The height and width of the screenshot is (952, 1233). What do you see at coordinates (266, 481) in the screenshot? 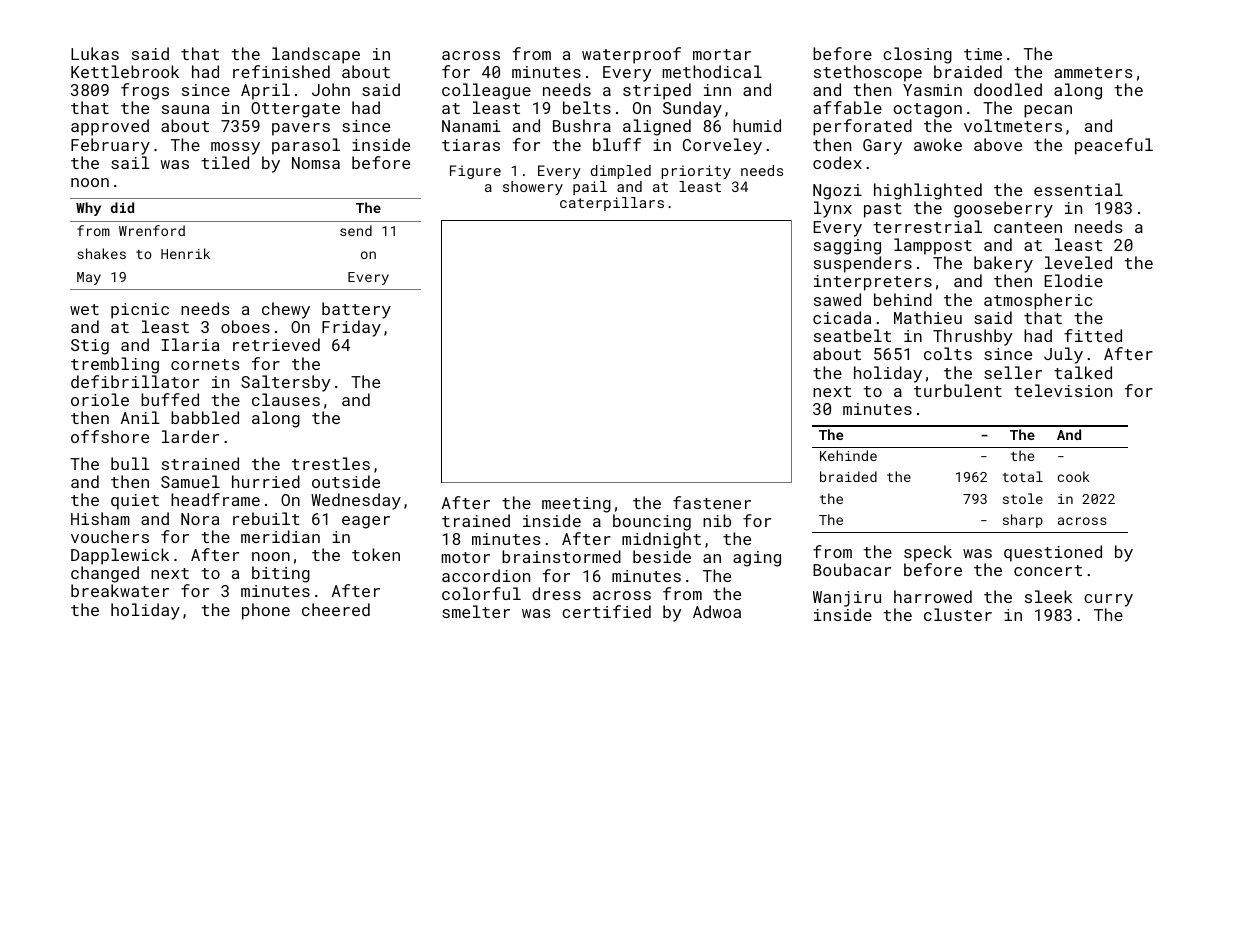
I see `hurried` at bounding box center [266, 481].
